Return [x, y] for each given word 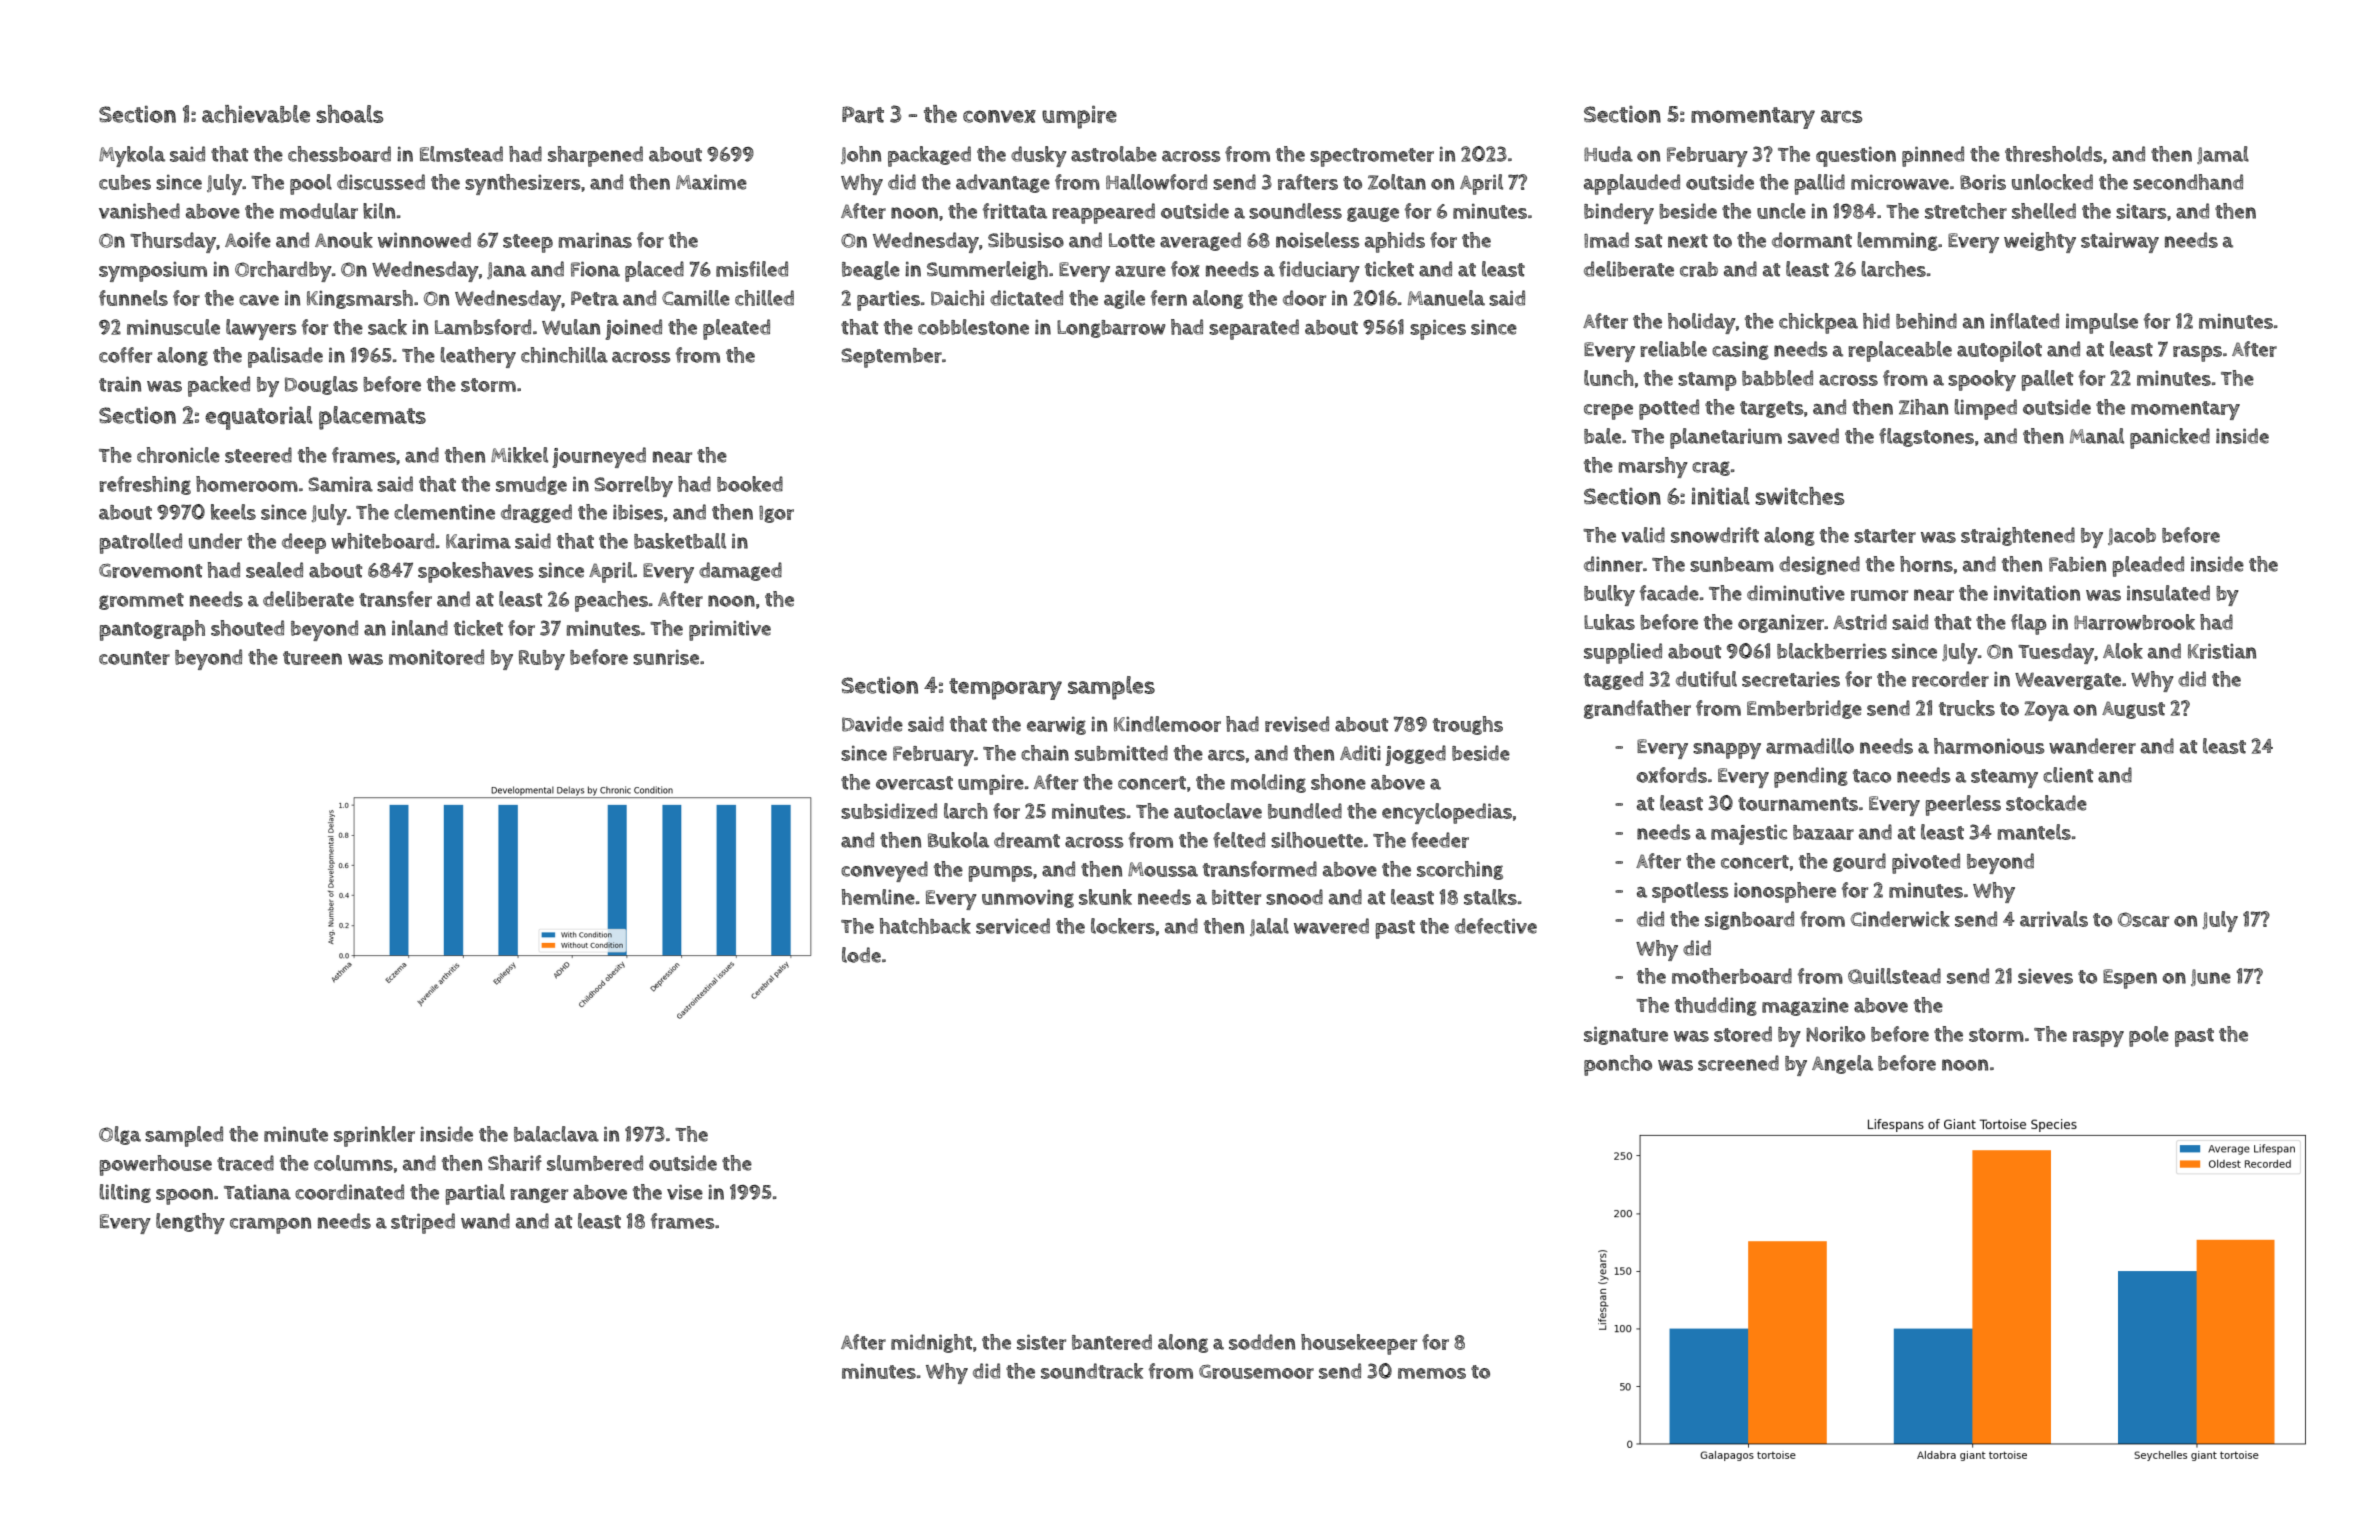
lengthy [190, 1223]
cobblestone [973, 327]
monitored [436, 657]
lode [861, 955]
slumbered [595, 1163]
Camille [696, 298]
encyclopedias [1447, 813]
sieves [2045, 976]
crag [1711, 468]
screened [1738, 1063]
